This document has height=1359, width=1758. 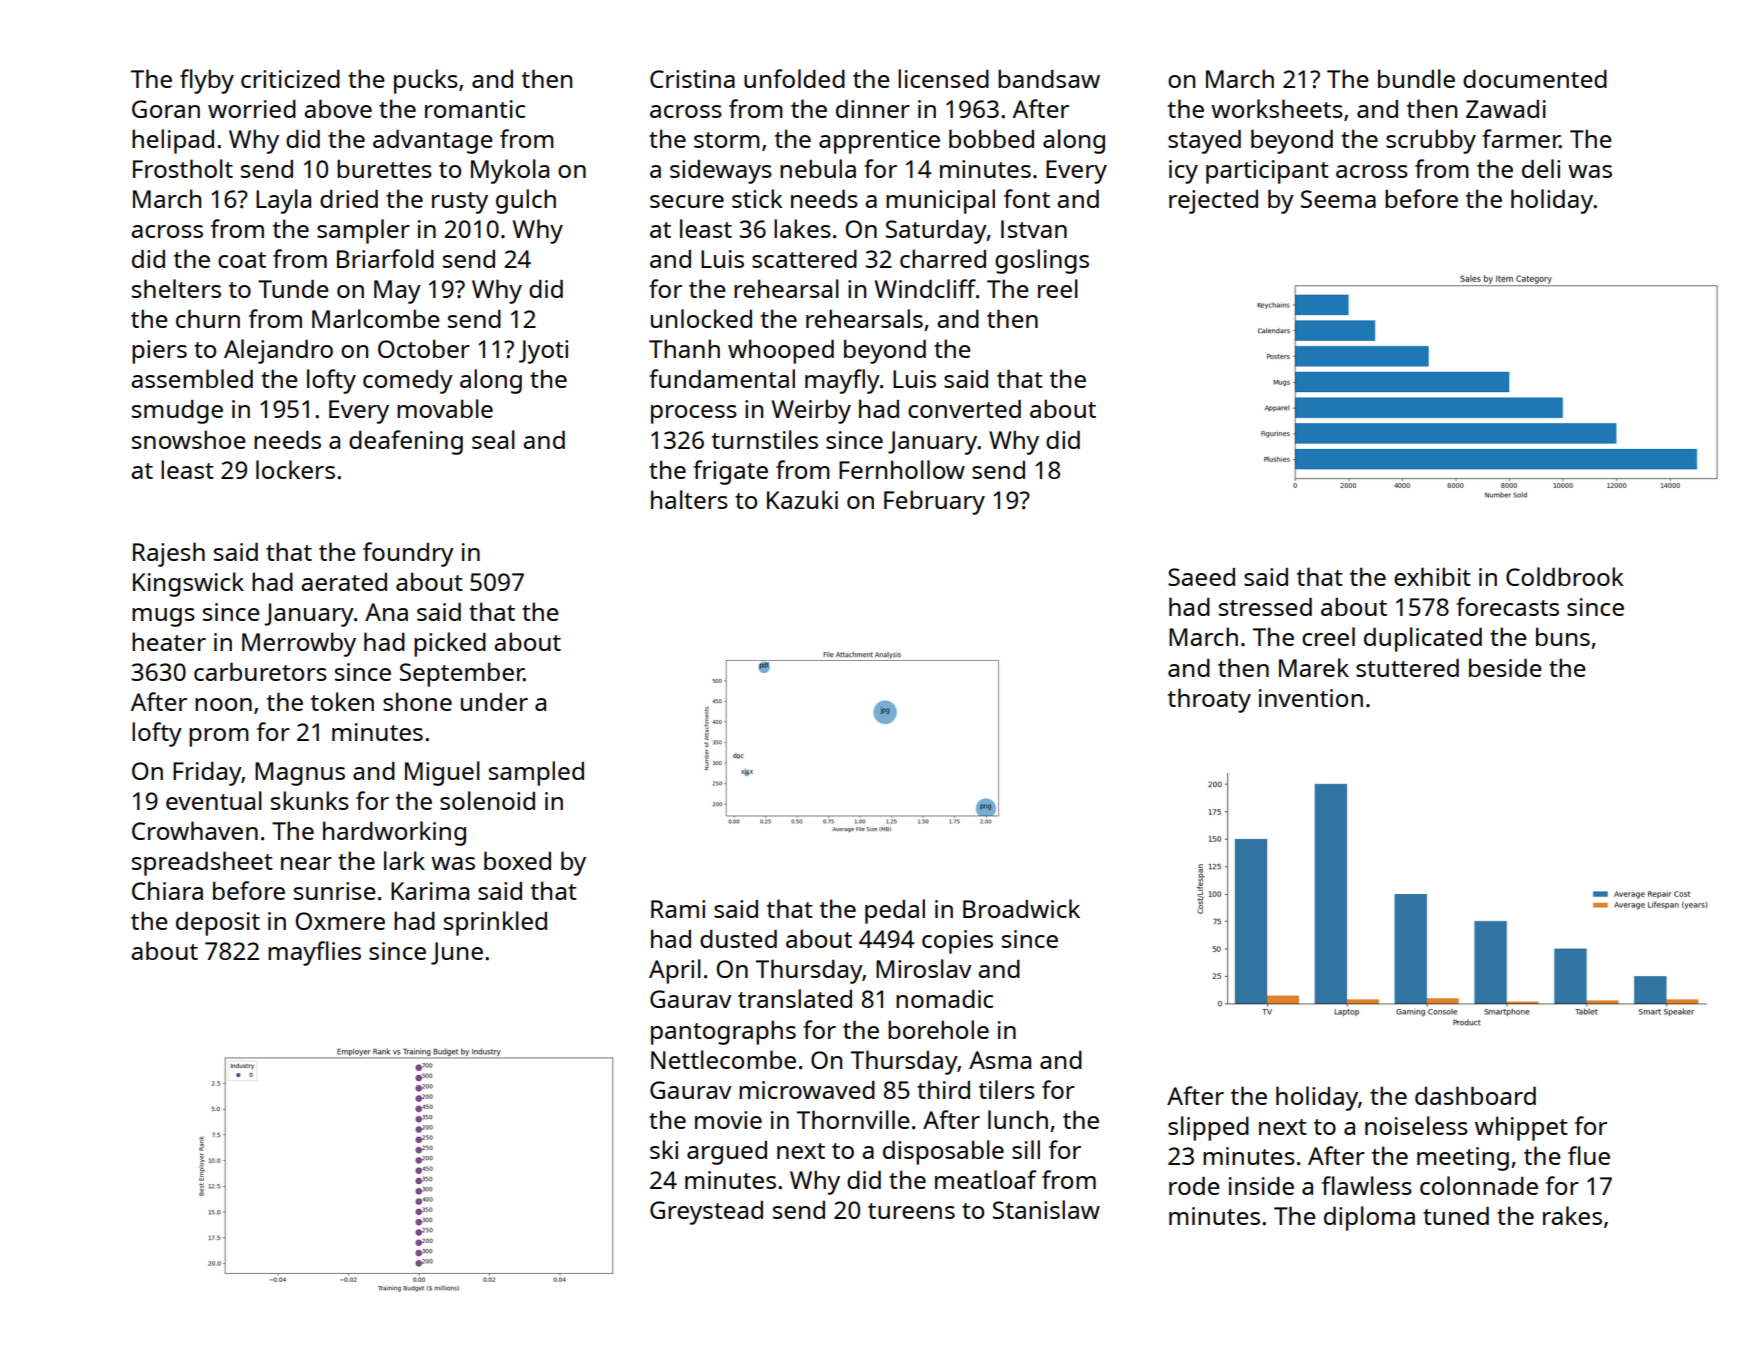 What do you see at coordinates (536, 773) in the document?
I see `sampled` at bounding box center [536, 773].
